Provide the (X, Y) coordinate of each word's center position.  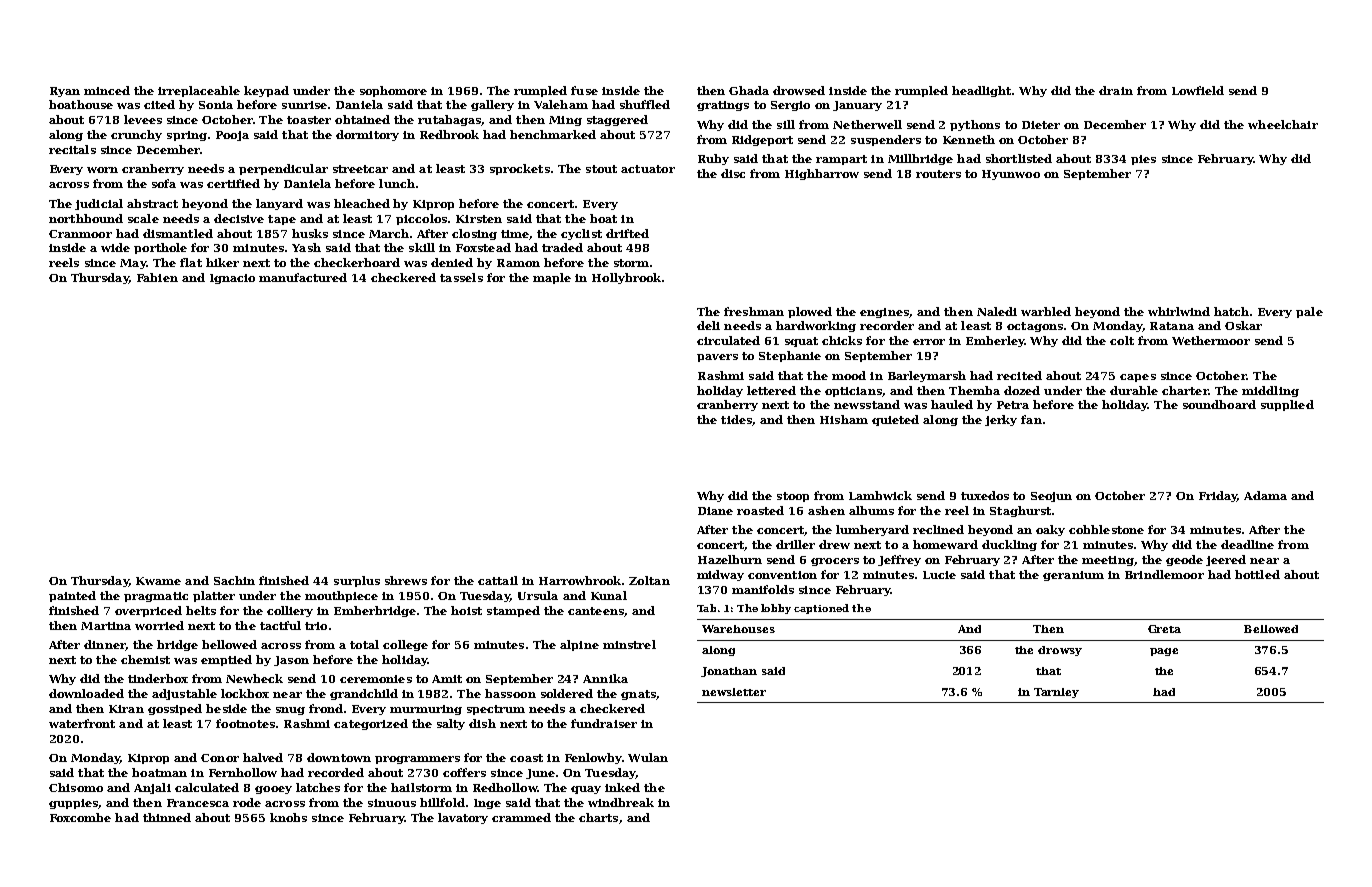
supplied (1287, 405)
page (1164, 652)
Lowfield (1198, 90)
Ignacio (232, 279)
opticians (853, 392)
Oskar (1243, 325)
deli (708, 325)
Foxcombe (80, 817)
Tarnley (1056, 693)
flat (191, 262)
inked (622, 787)
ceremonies (376, 679)
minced (107, 90)
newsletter (734, 692)
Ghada (749, 90)
